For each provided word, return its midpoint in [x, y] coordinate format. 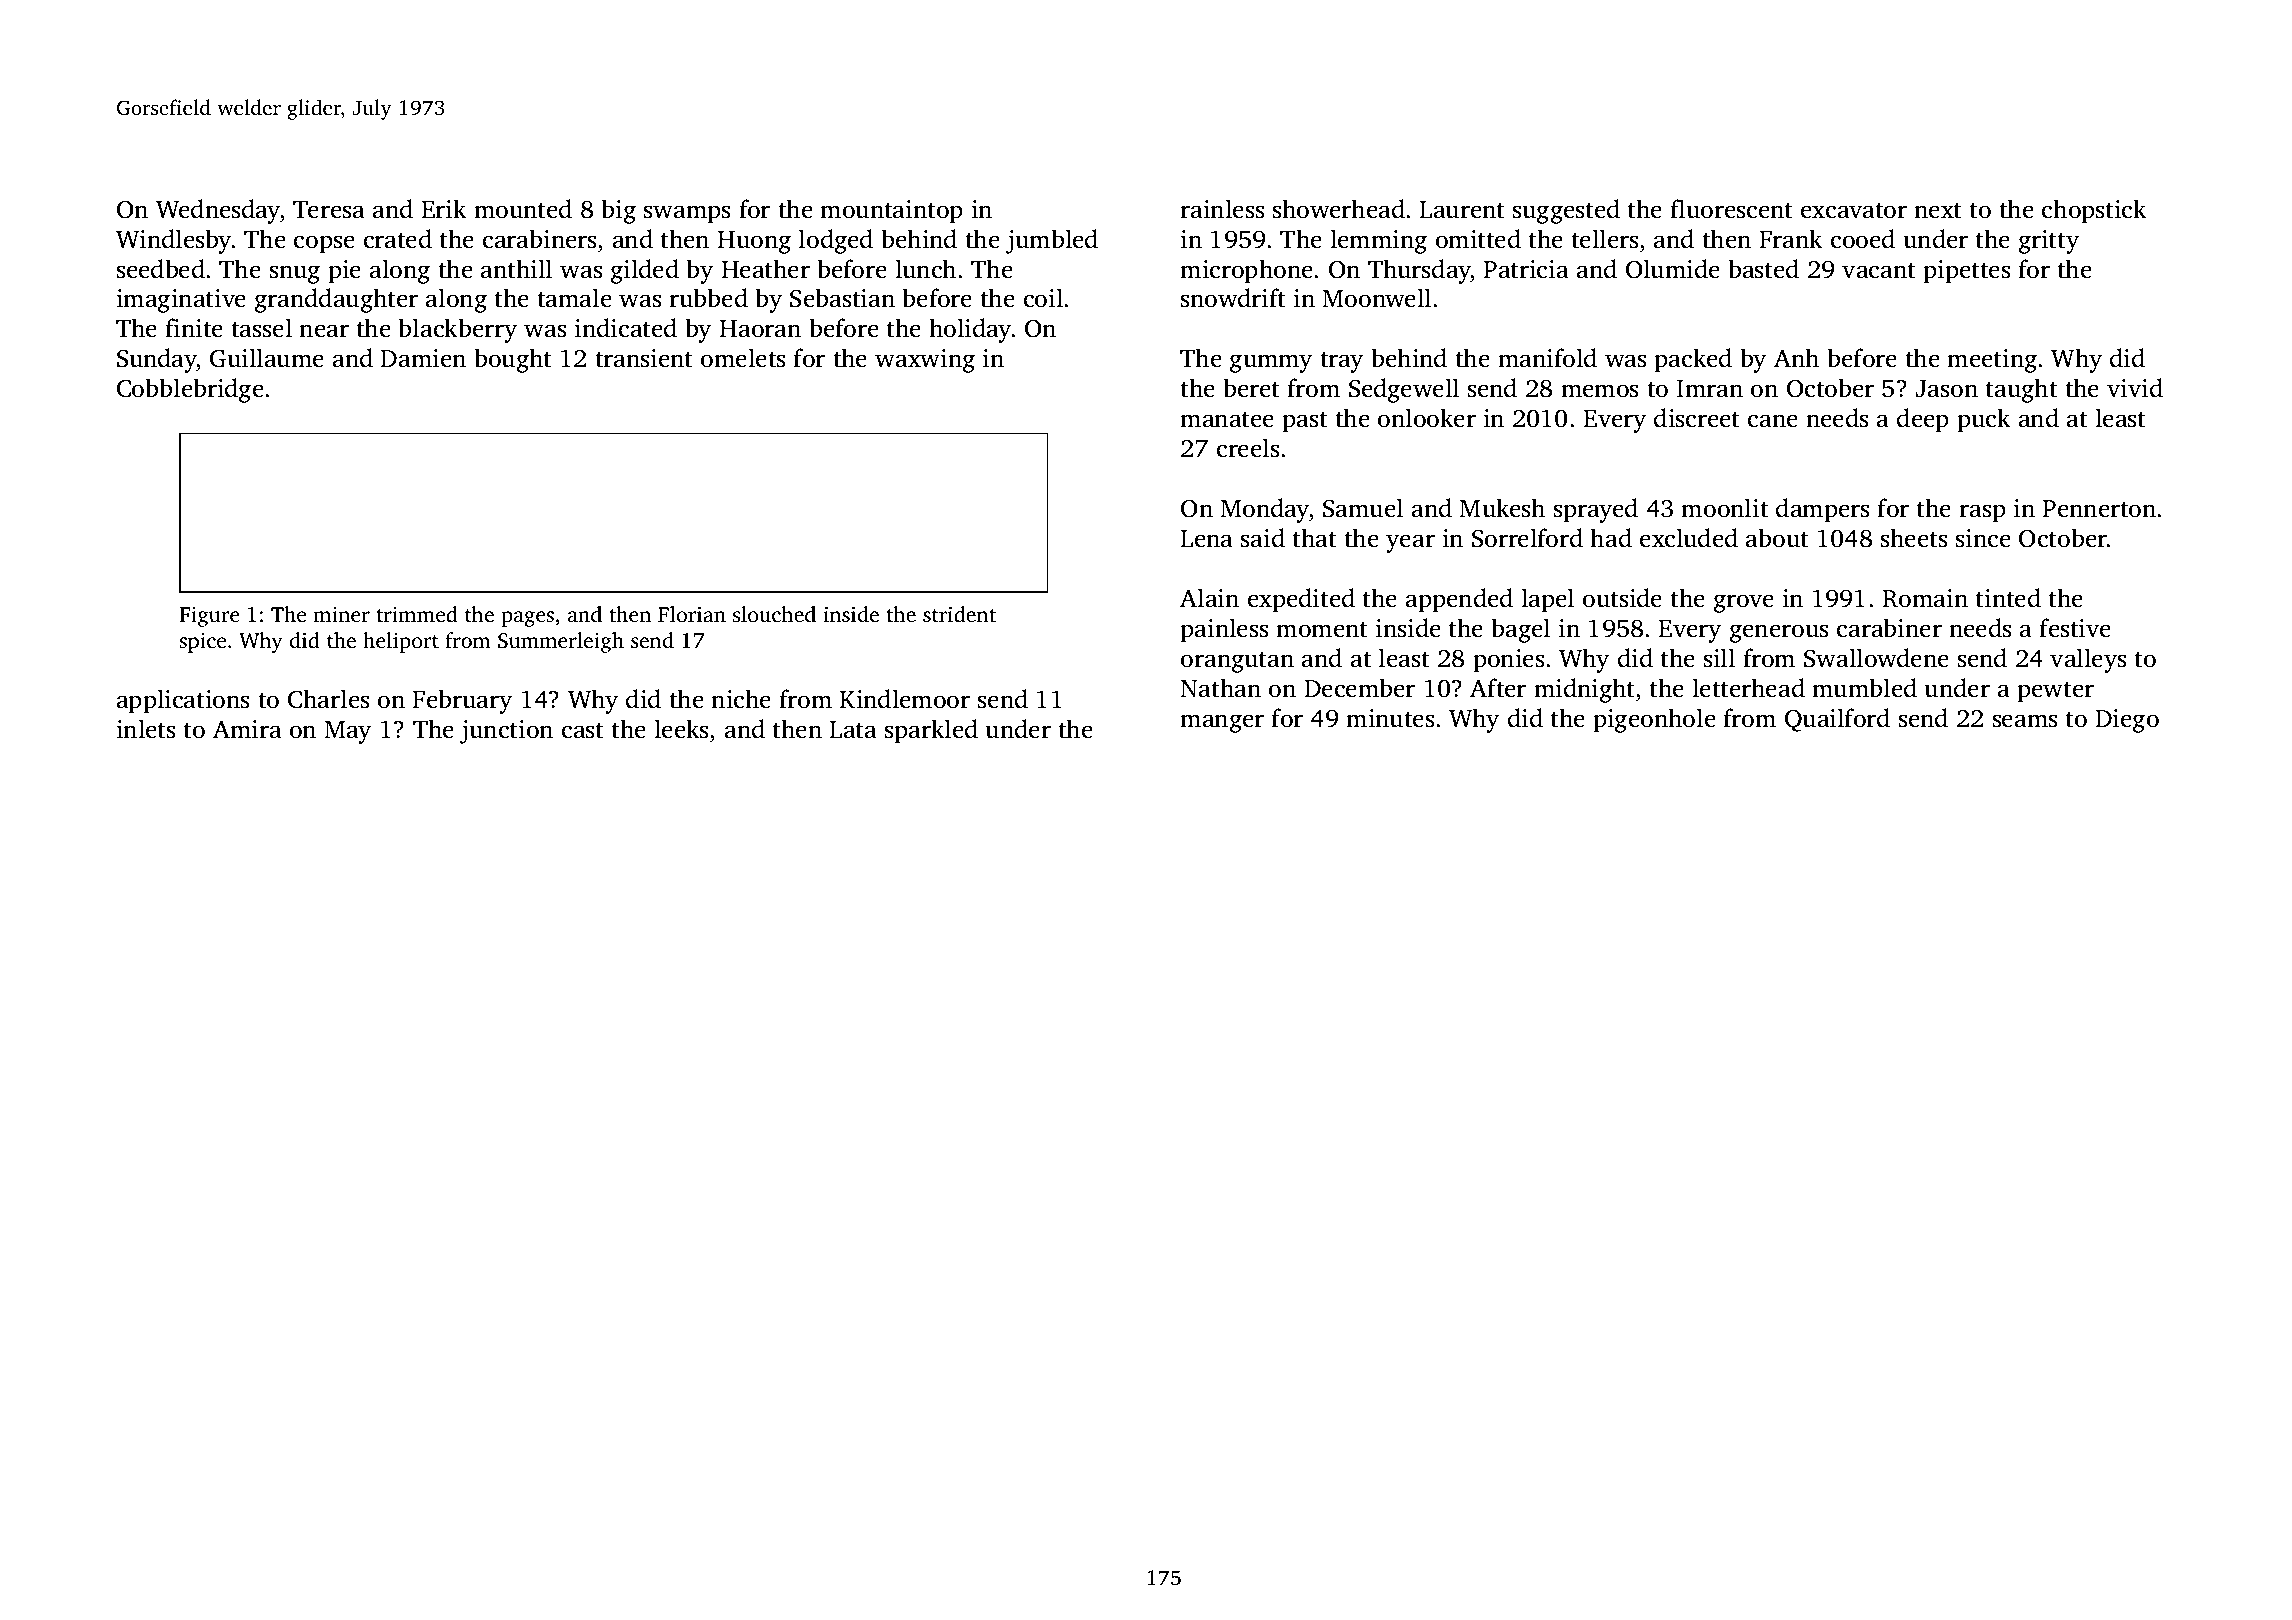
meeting [1992, 361]
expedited [1301, 600]
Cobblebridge [190, 390]
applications [183, 701]
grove [1744, 603]
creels [1248, 448]
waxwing [925, 361]
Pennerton [2099, 509]
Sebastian [842, 298]
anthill [516, 269]
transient [643, 358]
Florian [692, 614]
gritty [2049, 242]
